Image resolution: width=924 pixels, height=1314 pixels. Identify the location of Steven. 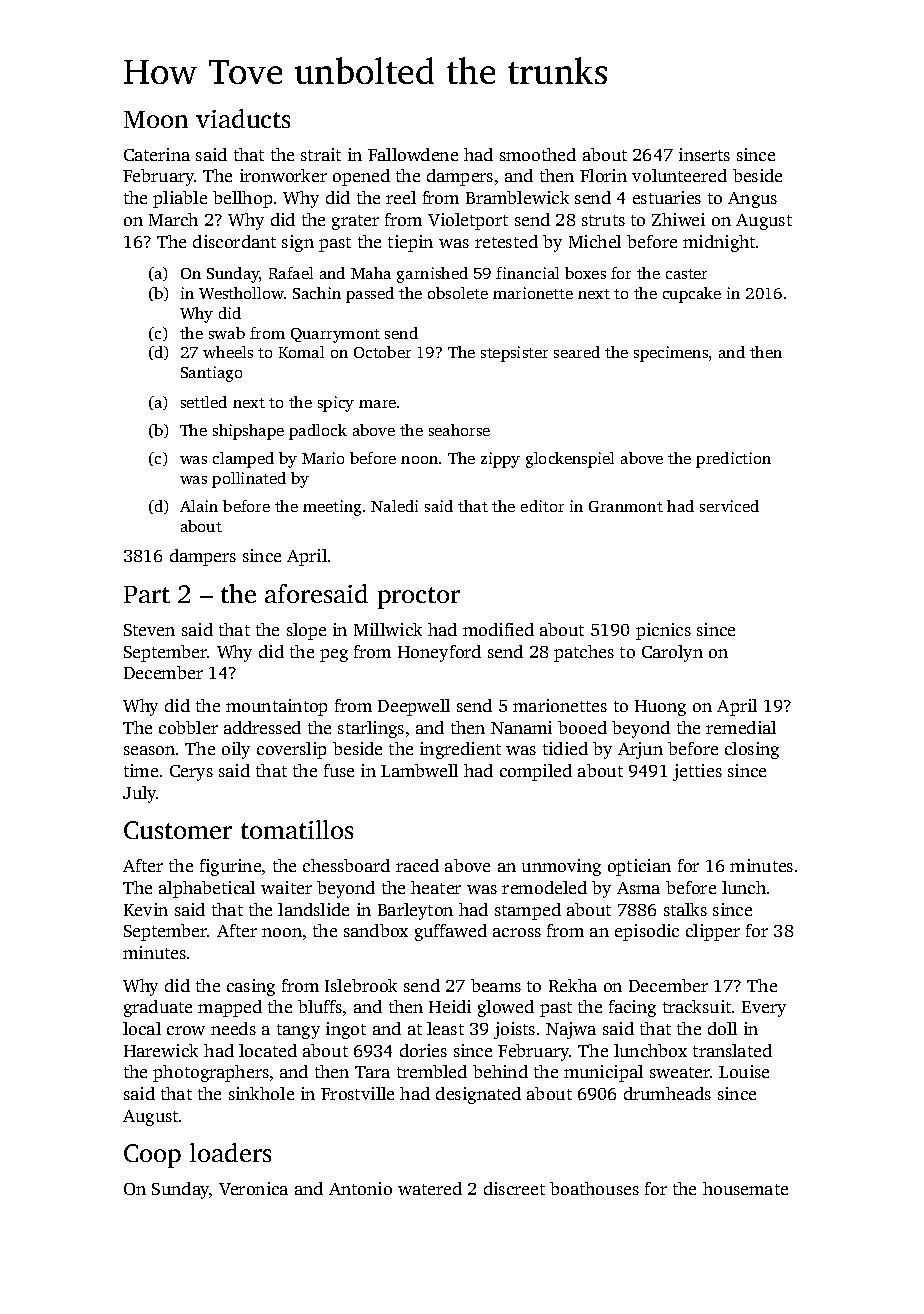
(149, 630).
